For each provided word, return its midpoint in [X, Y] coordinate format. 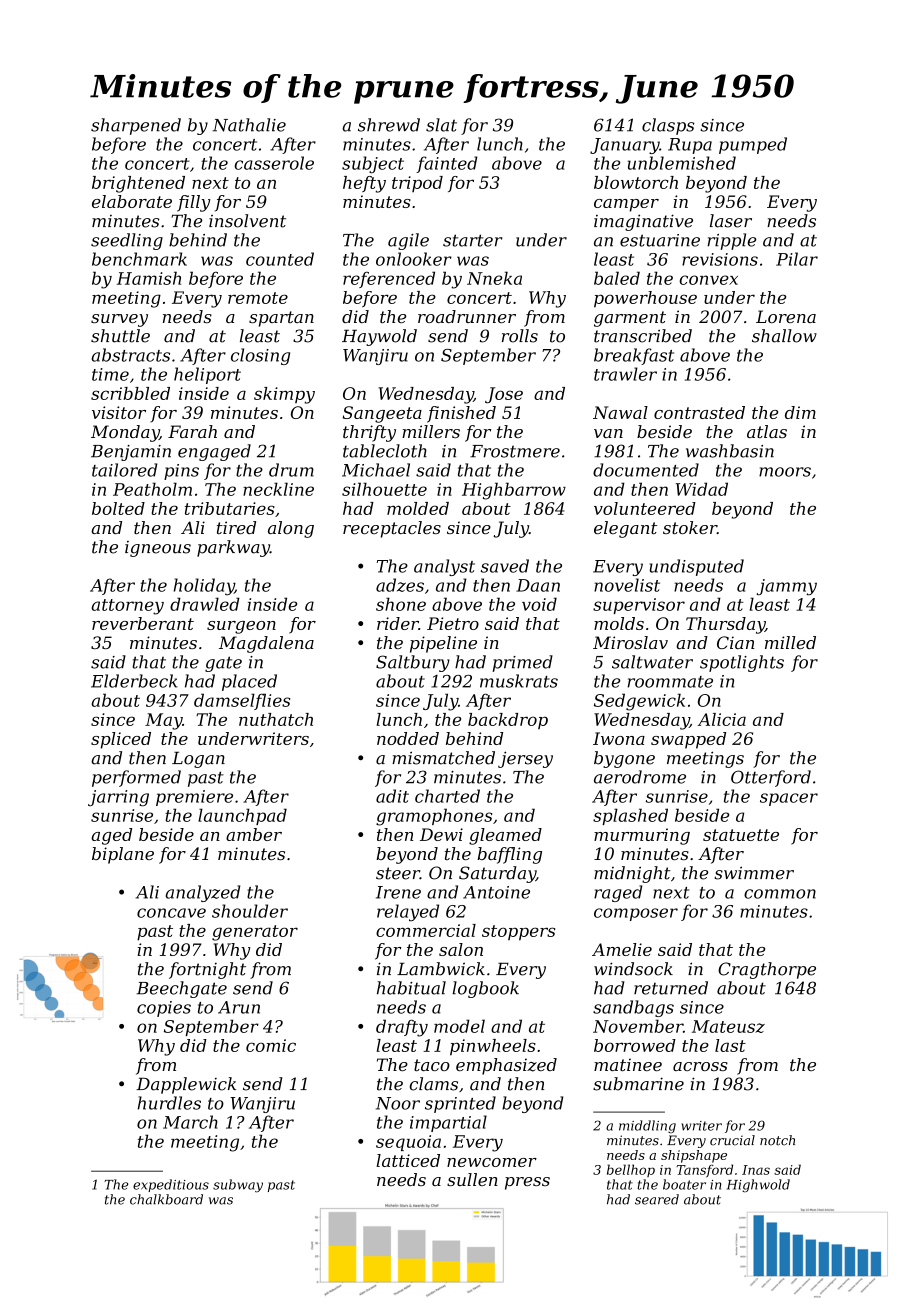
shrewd [389, 125]
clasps [668, 126]
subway [238, 1186]
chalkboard [166, 1199]
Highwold [758, 1185]
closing [260, 356]
